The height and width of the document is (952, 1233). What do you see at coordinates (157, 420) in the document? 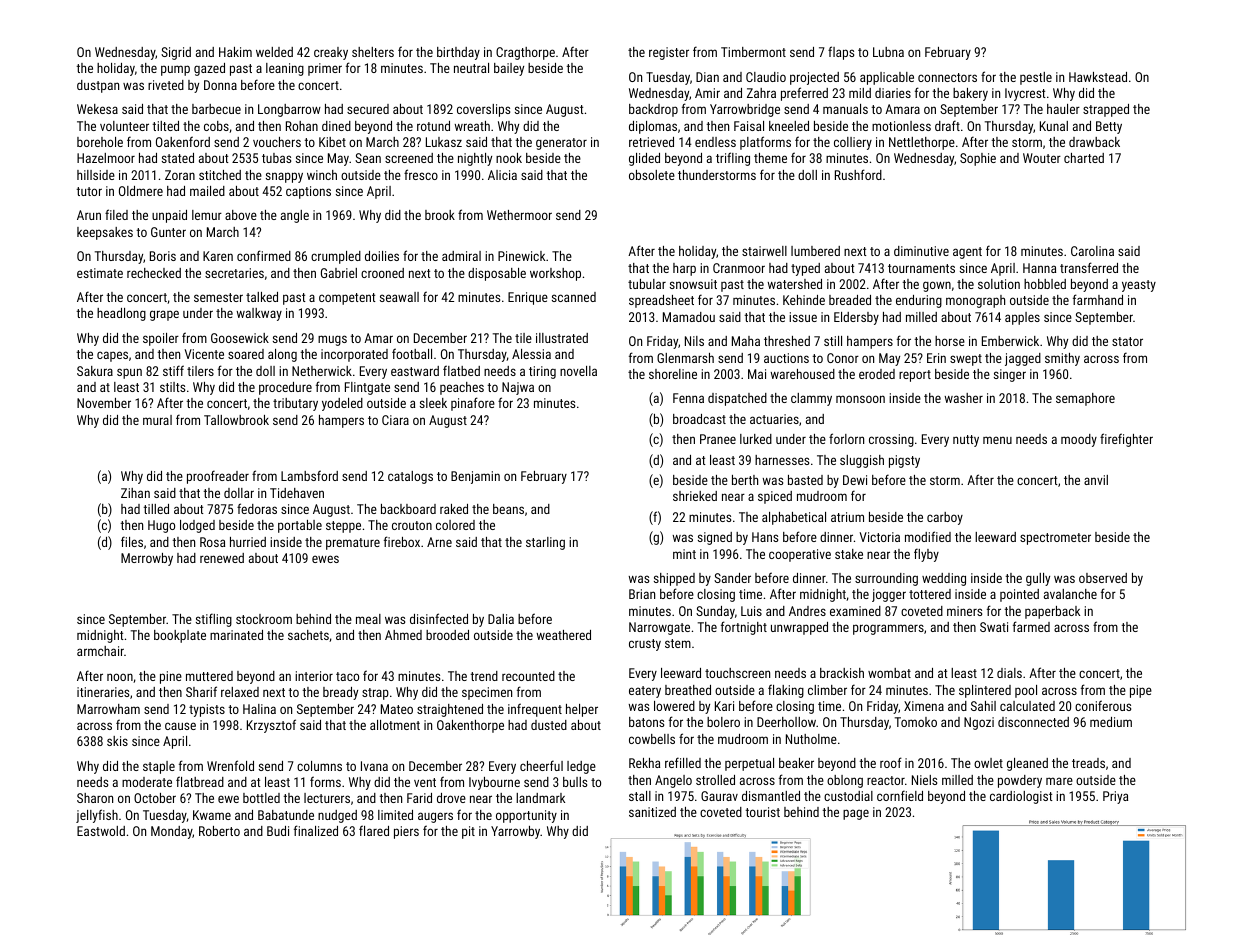
I see `mural` at bounding box center [157, 420].
